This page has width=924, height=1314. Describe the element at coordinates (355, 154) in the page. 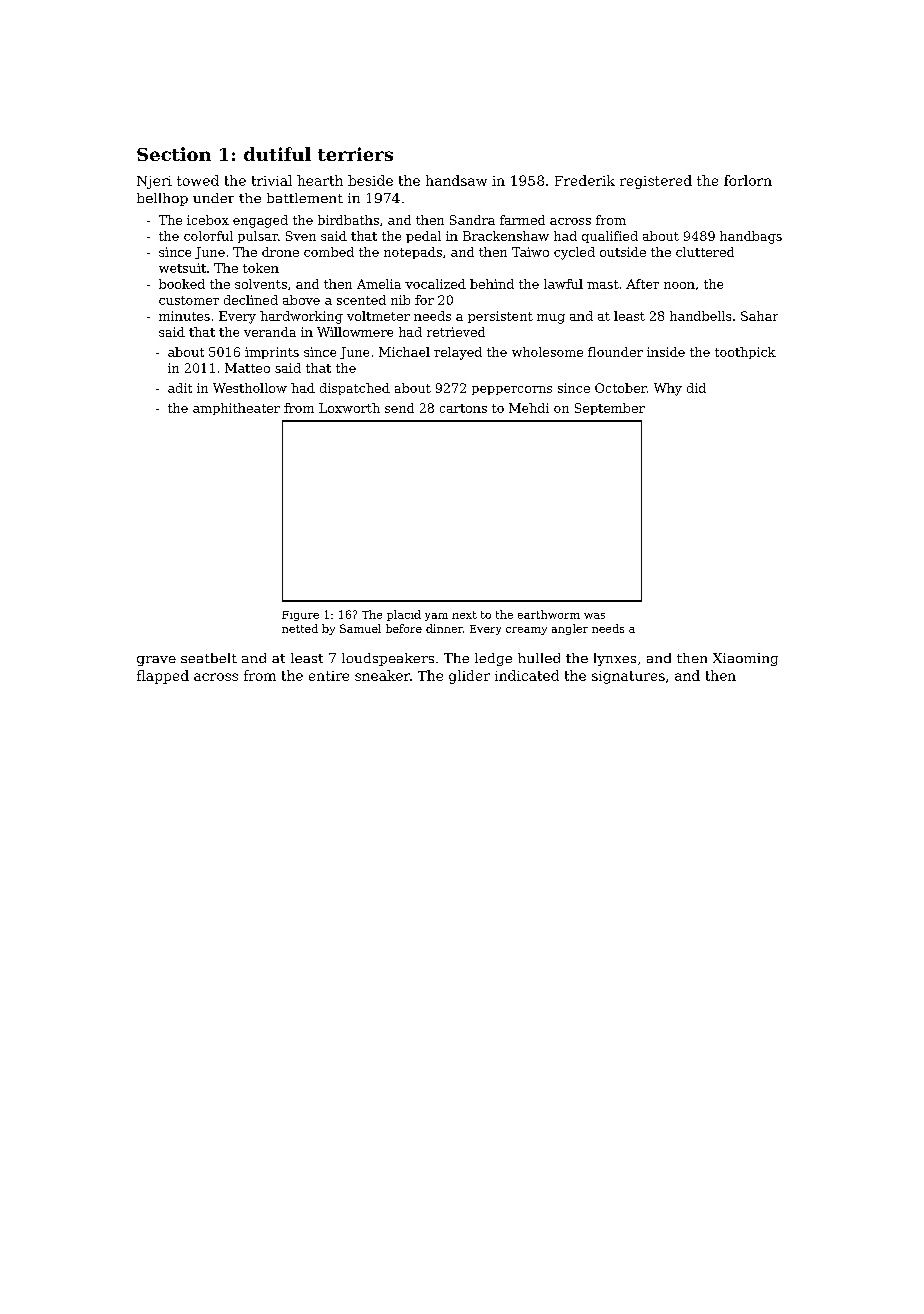

I see `terriers` at that location.
